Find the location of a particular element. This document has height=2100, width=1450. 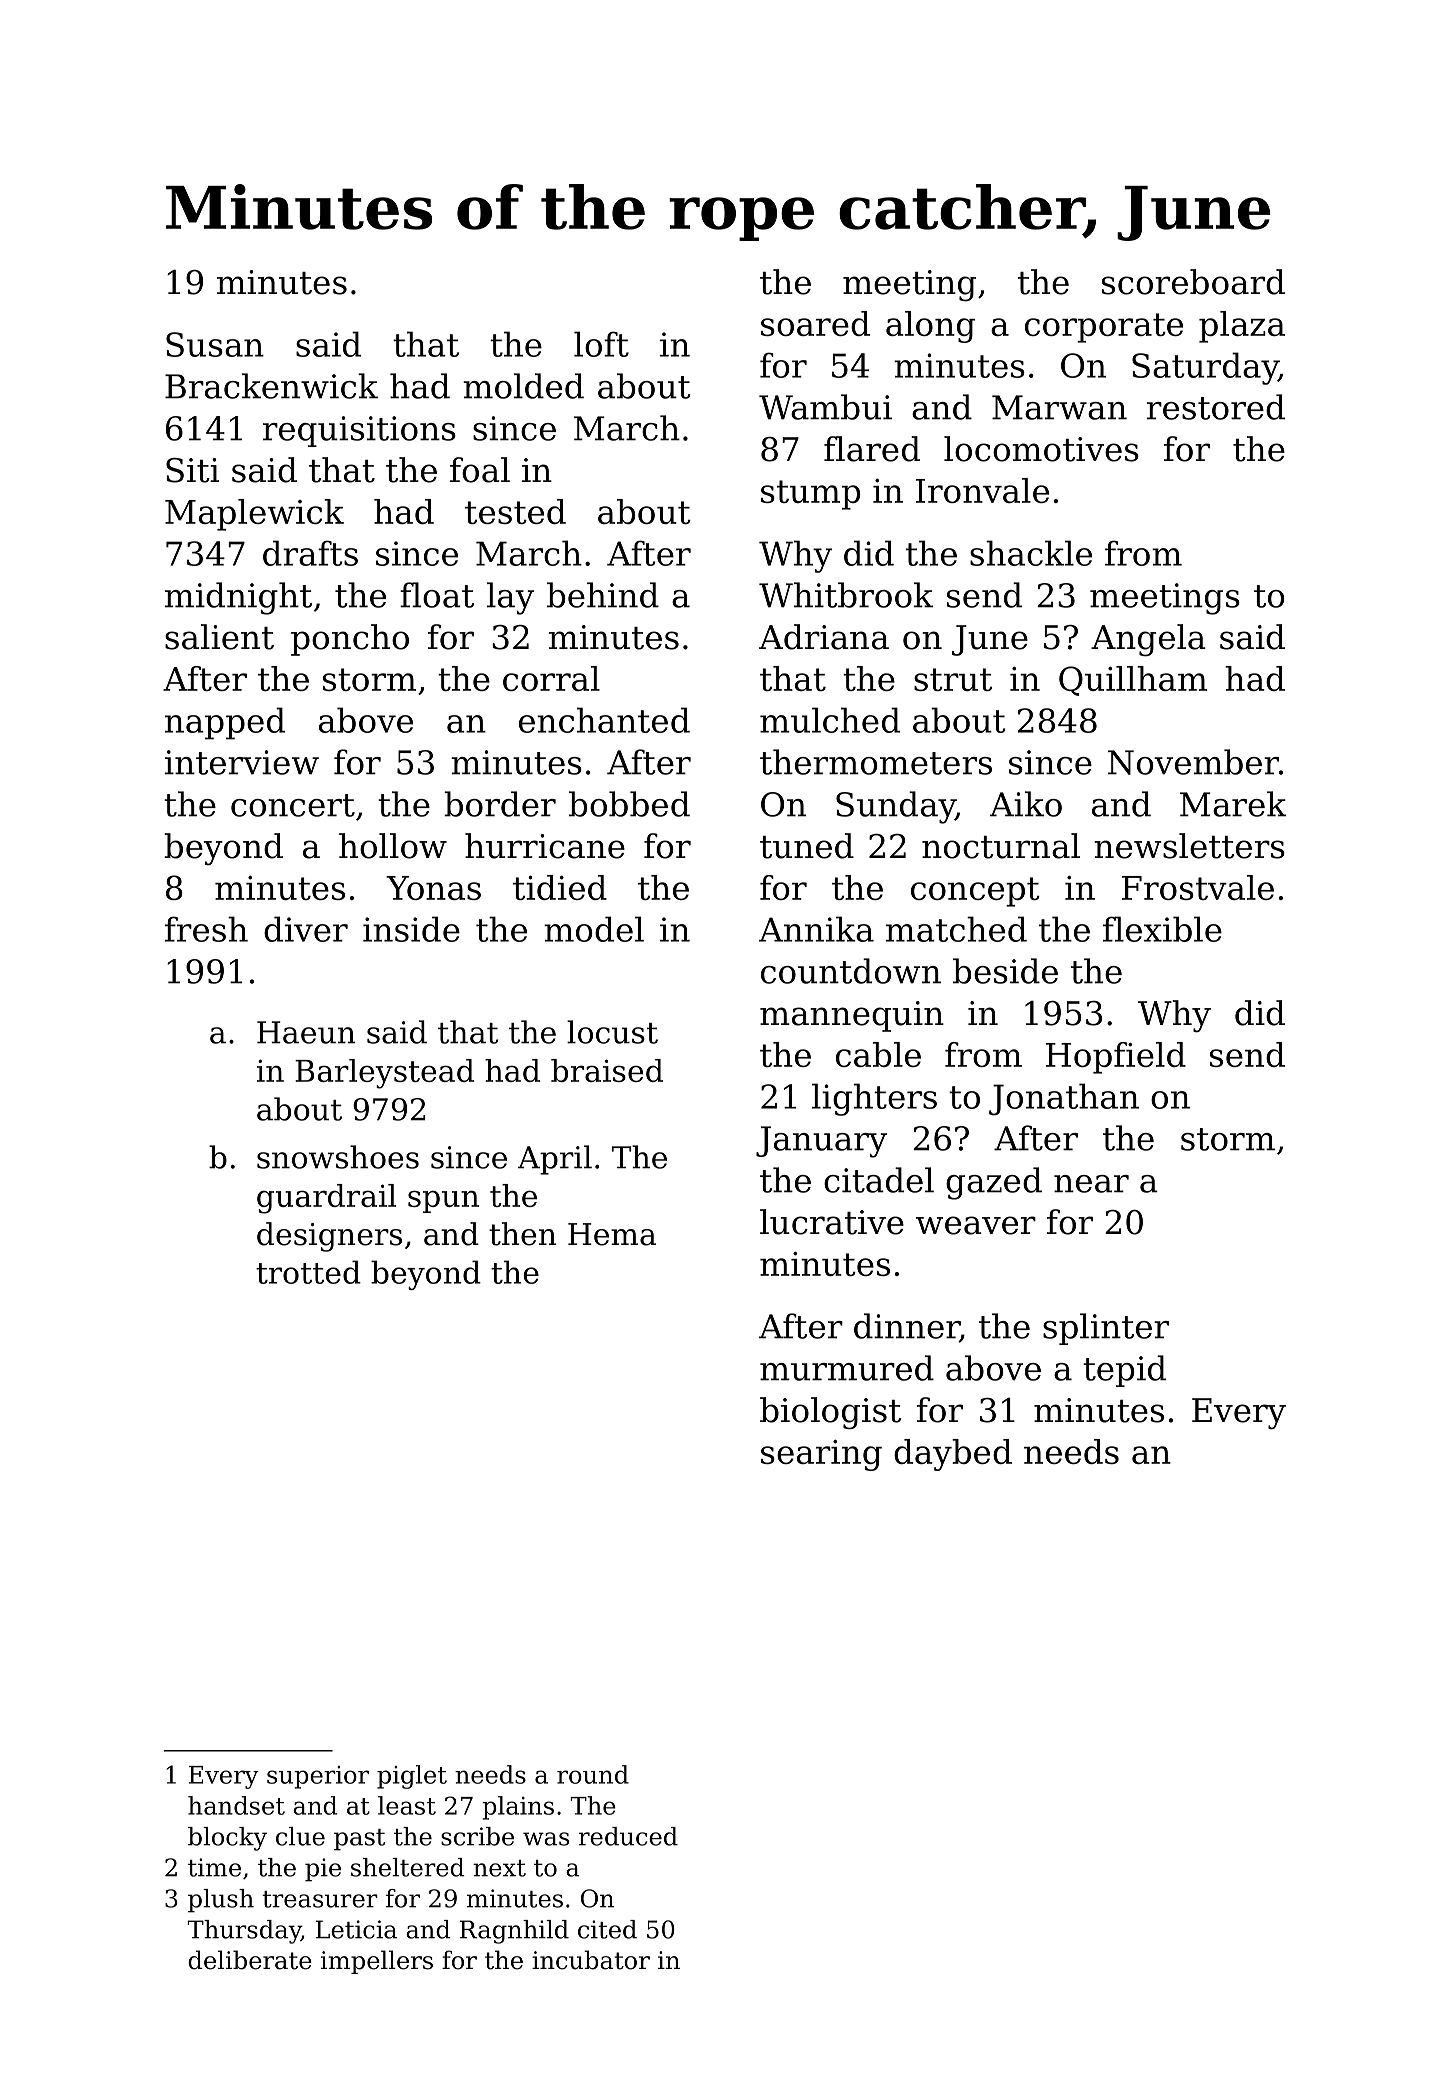

scoreboard is located at coordinates (1193, 282).
